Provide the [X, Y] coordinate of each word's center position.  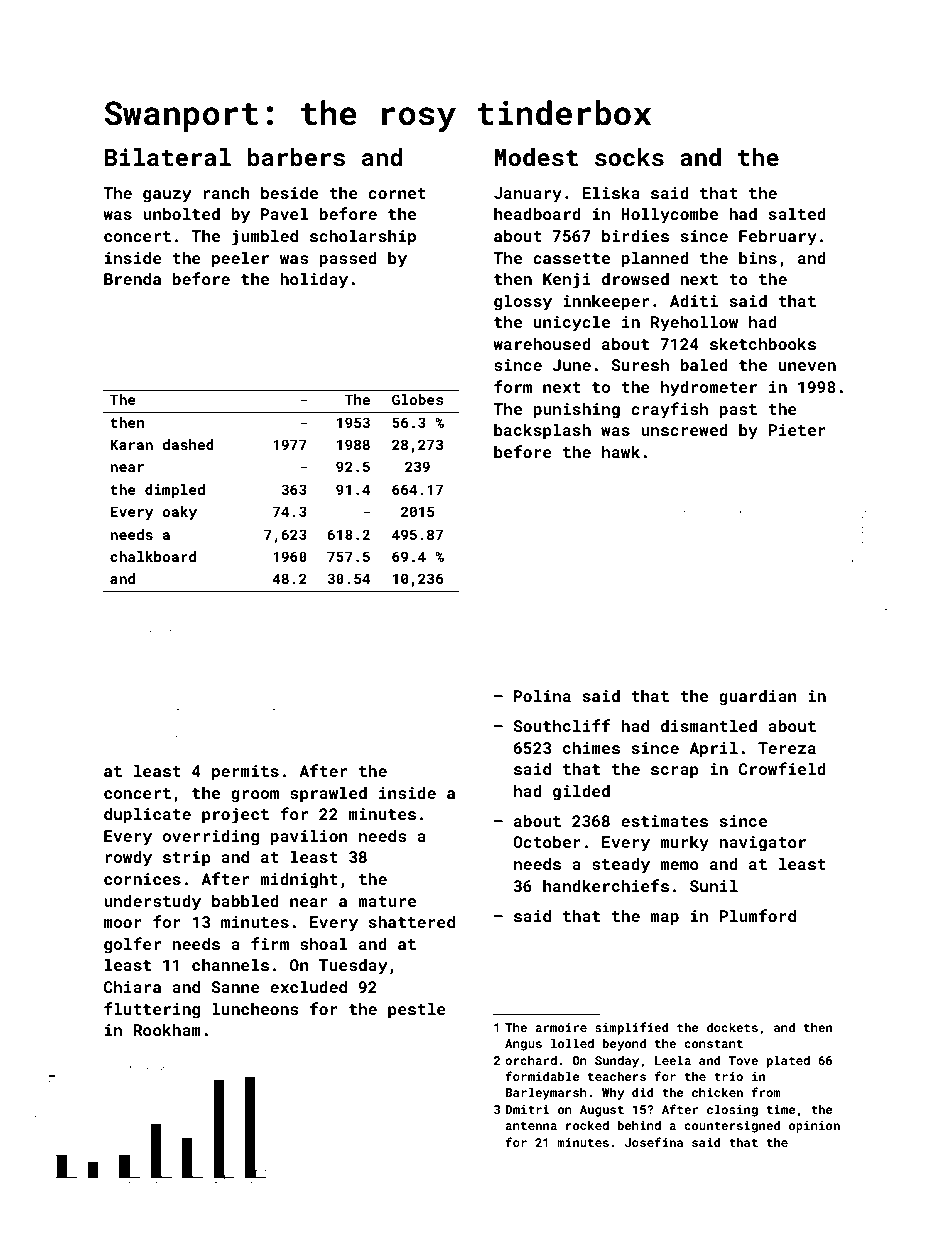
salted [797, 213]
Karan [131, 444]
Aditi [694, 300]
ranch [226, 192]
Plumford [758, 915]
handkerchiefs [606, 885]
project [235, 816]
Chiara [132, 986]
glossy [523, 302]
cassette [571, 258]
